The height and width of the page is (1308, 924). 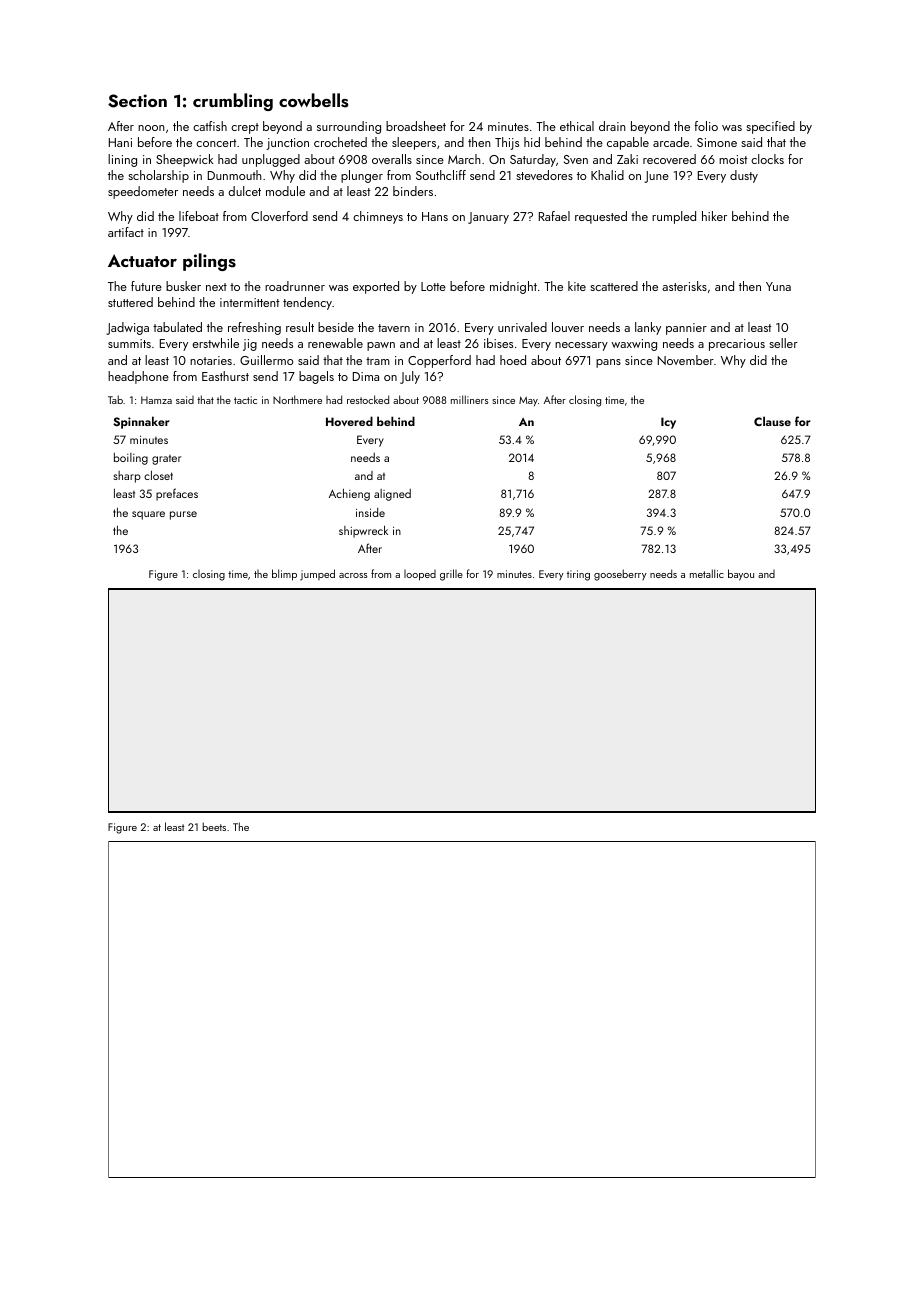 What do you see at coordinates (578, 575) in the page?
I see `tiring` at bounding box center [578, 575].
